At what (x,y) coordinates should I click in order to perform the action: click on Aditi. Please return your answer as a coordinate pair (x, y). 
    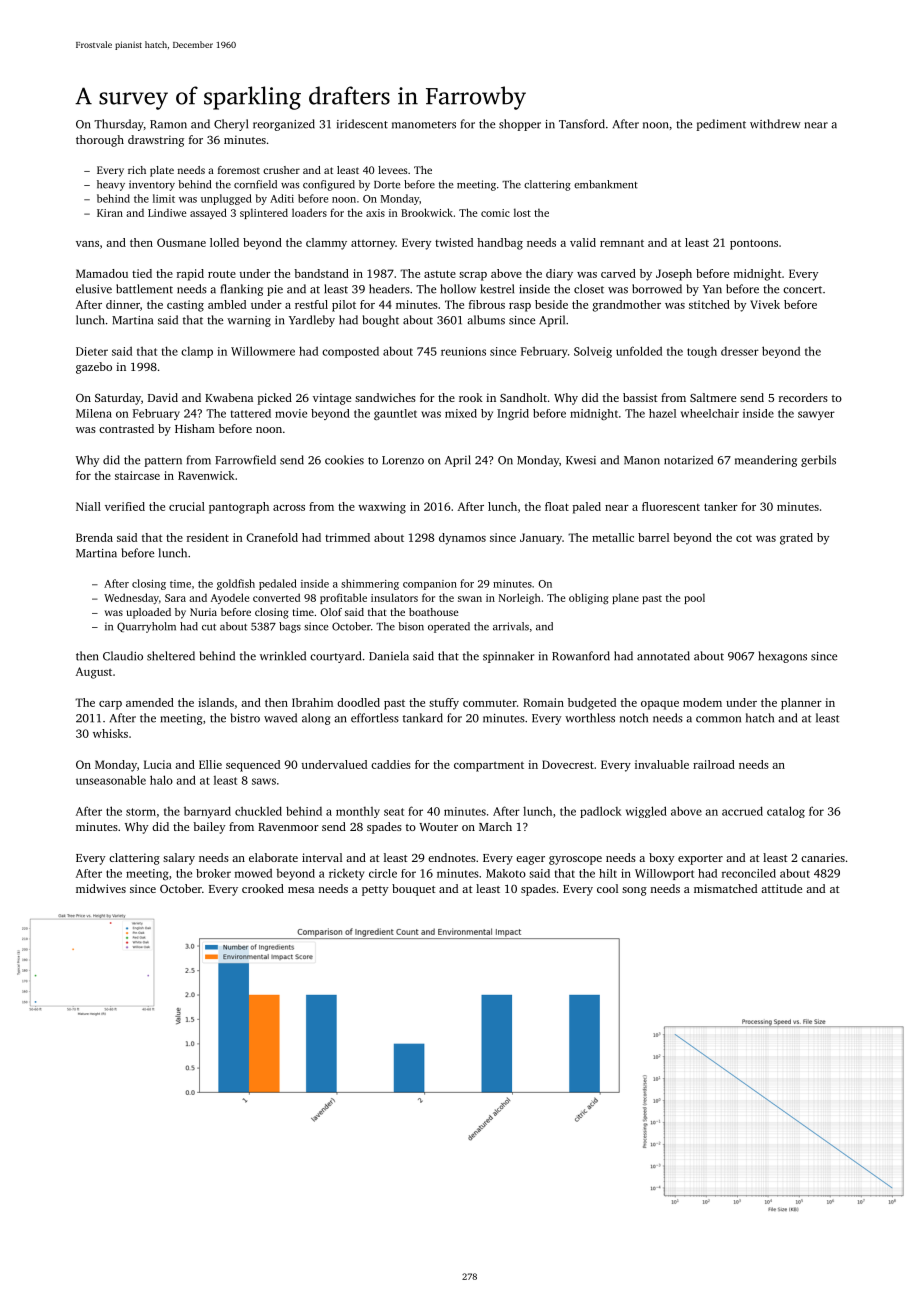
    Looking at the image, I should click on (282, 198).
